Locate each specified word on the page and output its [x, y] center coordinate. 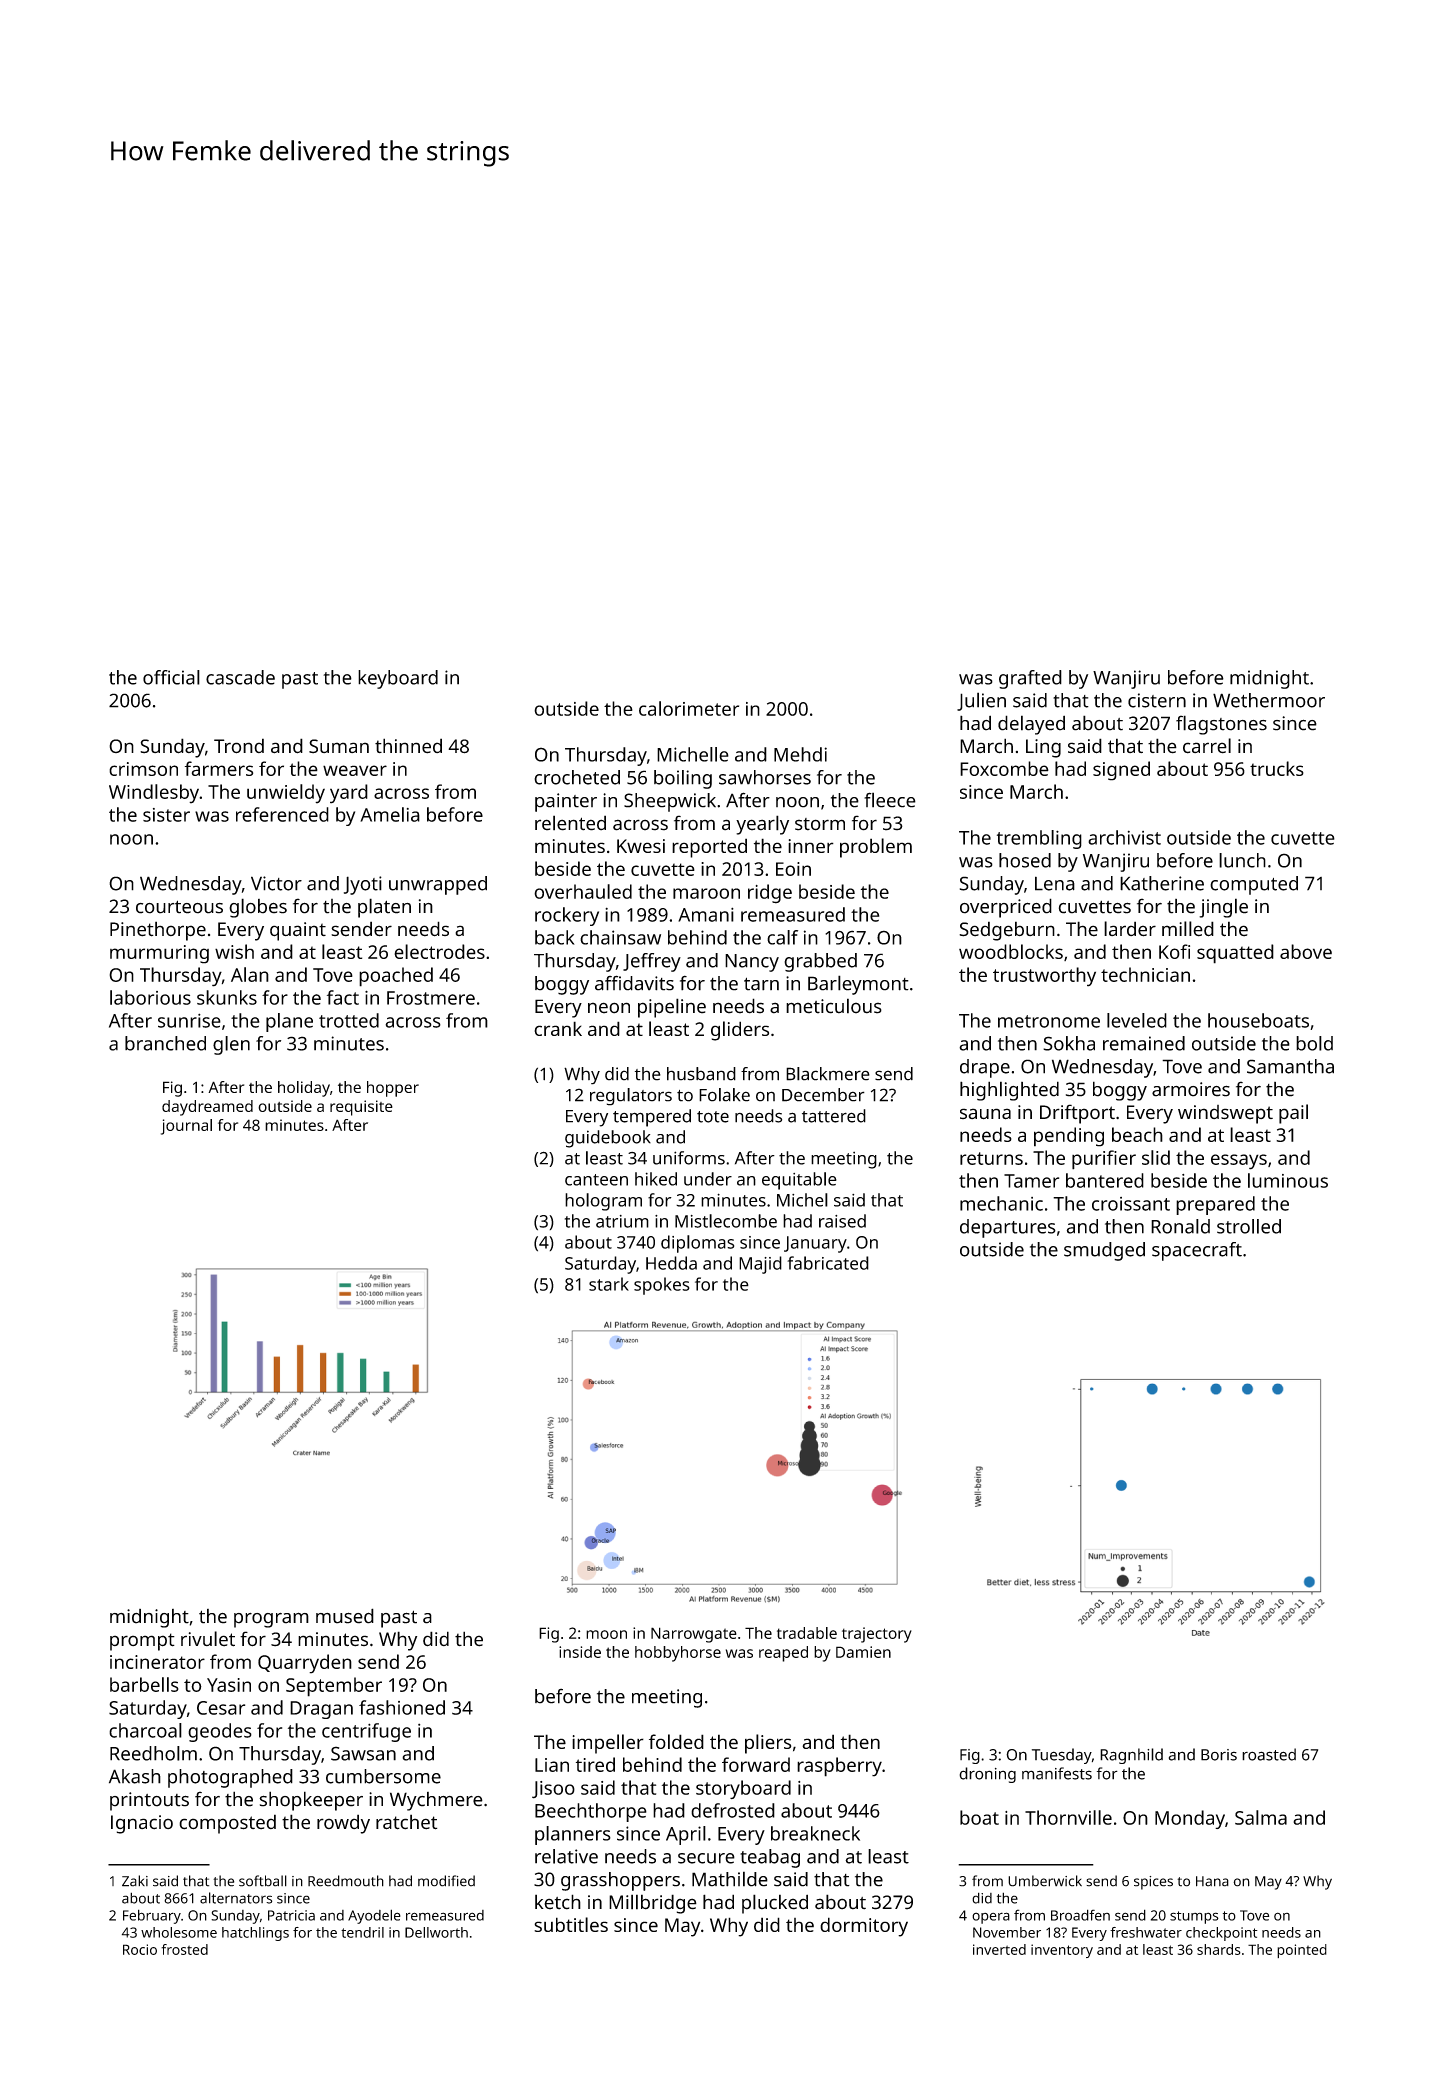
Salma [1261, 1817]
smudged [1104, 1251]
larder [1130, 929]
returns [991, 1158]
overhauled [583, 891]
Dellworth [436, 1932]
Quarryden [305, 1664]
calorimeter [689, 708]
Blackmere [828, 1074]
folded [676, 1741]
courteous [179, 907]
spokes [662, 1286]
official [171, 677]
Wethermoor [1269, 700]
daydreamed [207, 1108]
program [271, 1620]
